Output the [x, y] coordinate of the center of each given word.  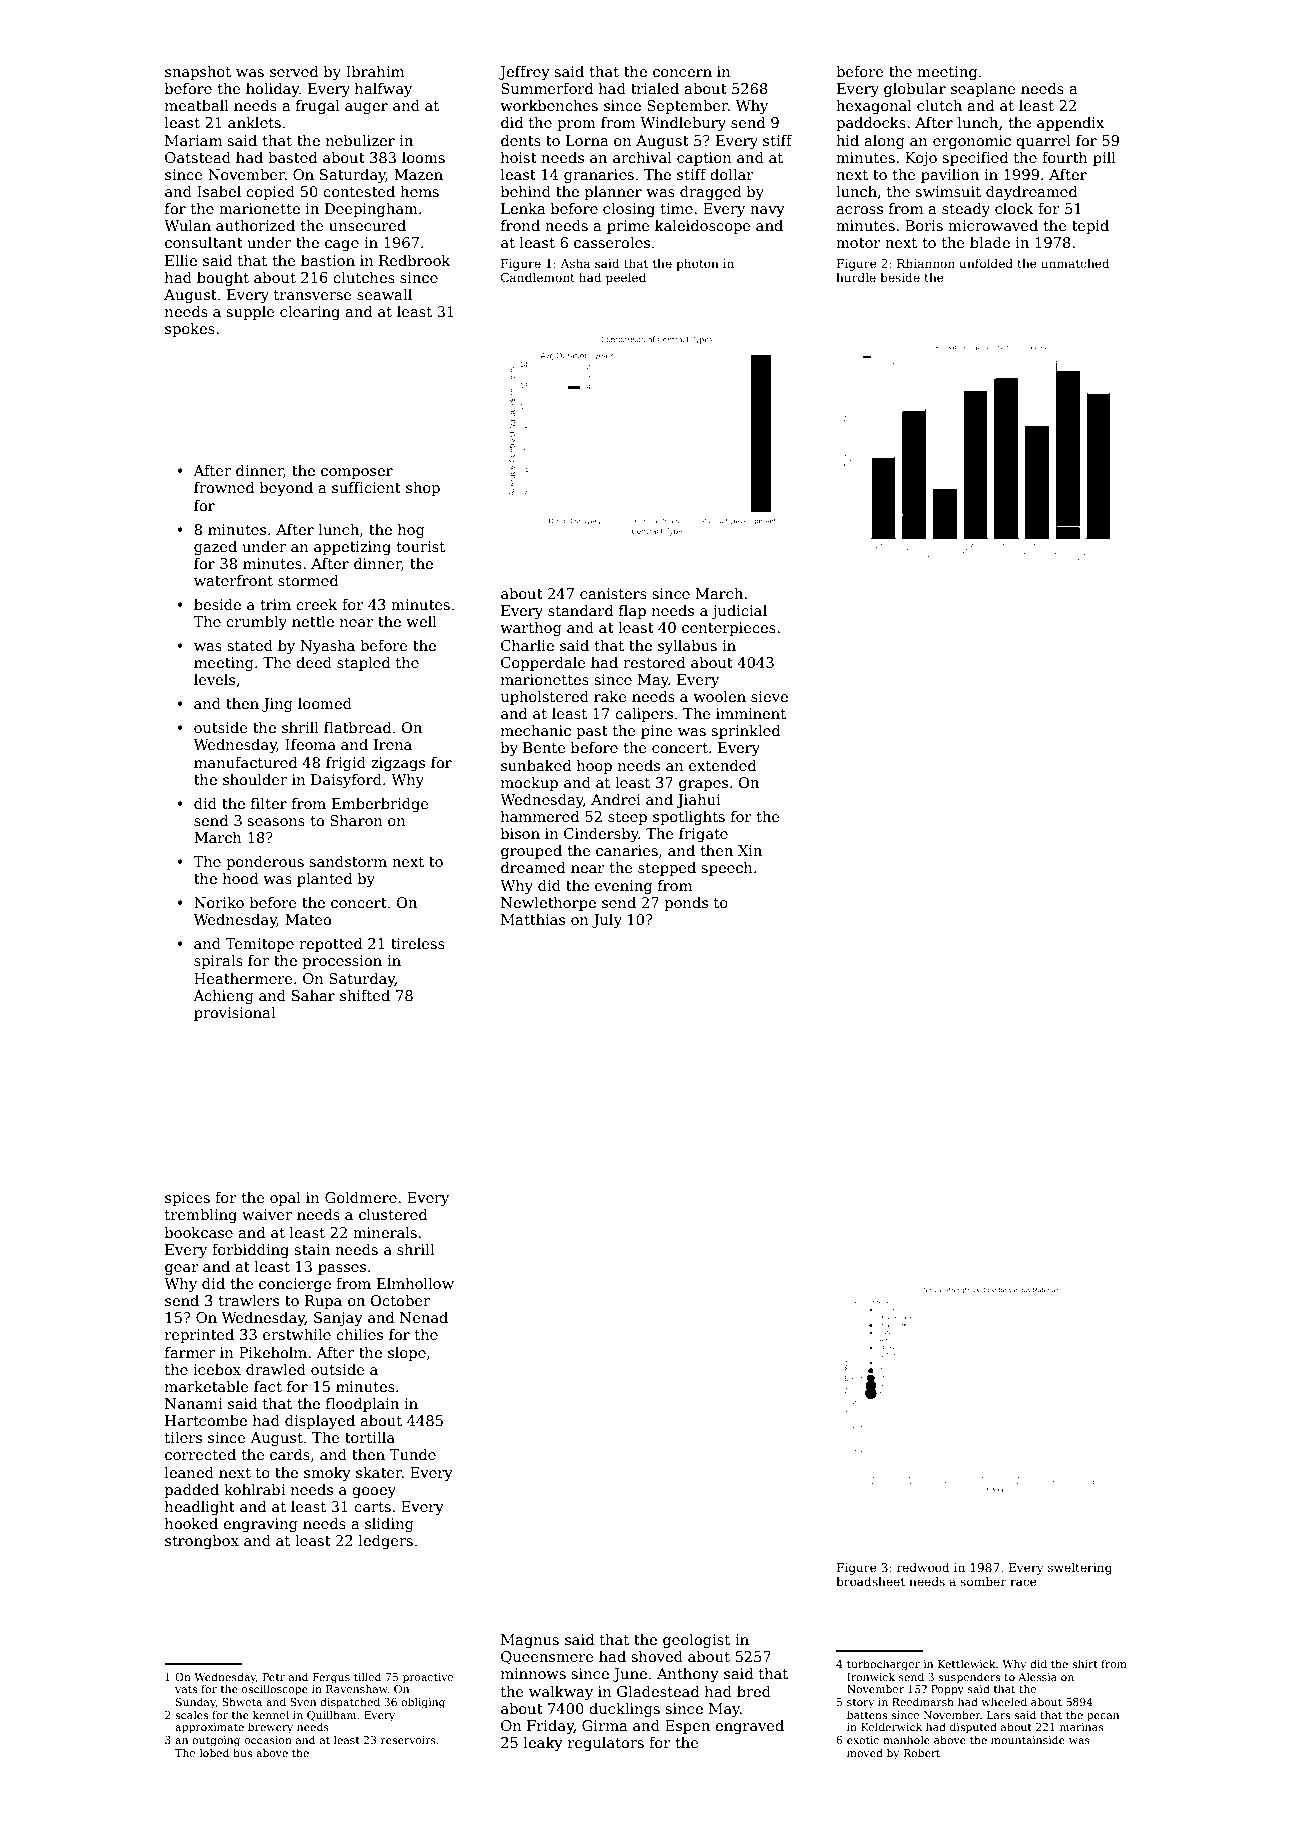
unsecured [367, 225]
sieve [769, 696]
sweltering [1080, 1568]
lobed [214, 1752]
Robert [922, 1752]
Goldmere [361, 1197]
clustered [393, 1214]
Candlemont [538, 277]
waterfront [233, 580]
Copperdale [543, 663]
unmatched [1075, 263]
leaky [543, 1743]
